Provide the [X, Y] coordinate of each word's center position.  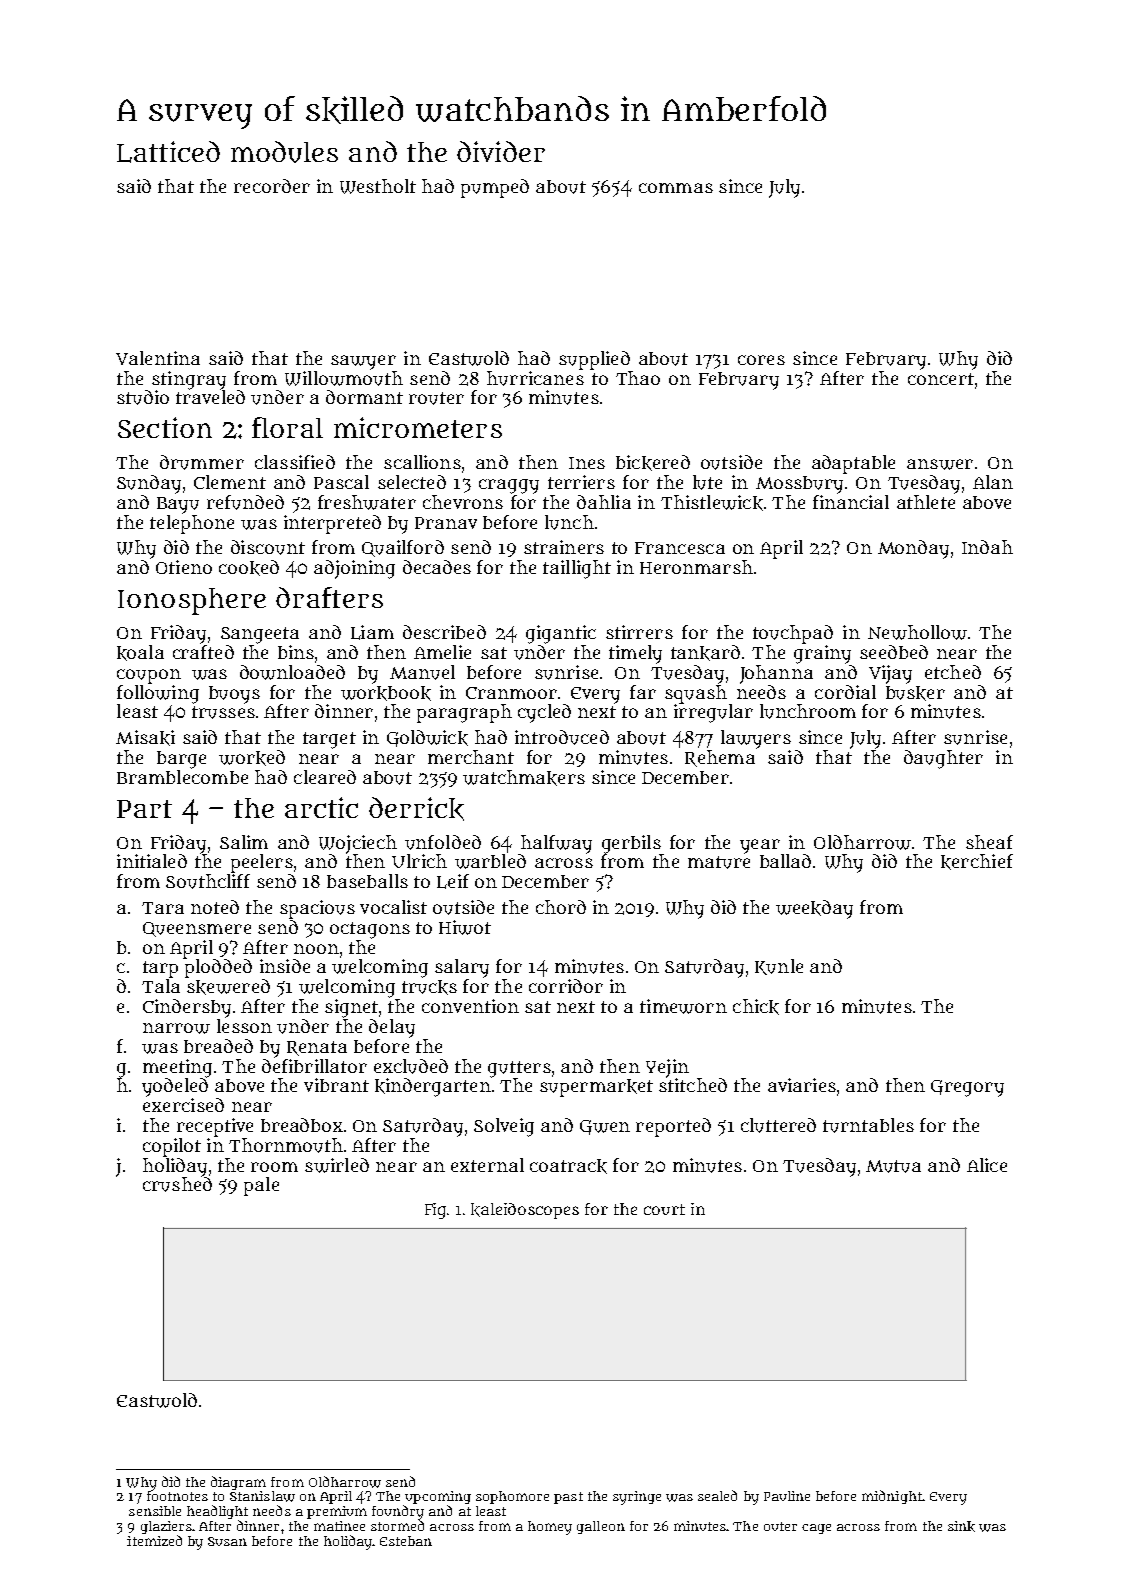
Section [165, 427]
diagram [238, 1483]
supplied [594, 360]
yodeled [175, 1087]
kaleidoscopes [525, 1211]
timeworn [683, 1006]
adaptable [853, 464]
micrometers [418, 427]
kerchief [977, 862]
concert [941, 379]
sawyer [363, 362]
